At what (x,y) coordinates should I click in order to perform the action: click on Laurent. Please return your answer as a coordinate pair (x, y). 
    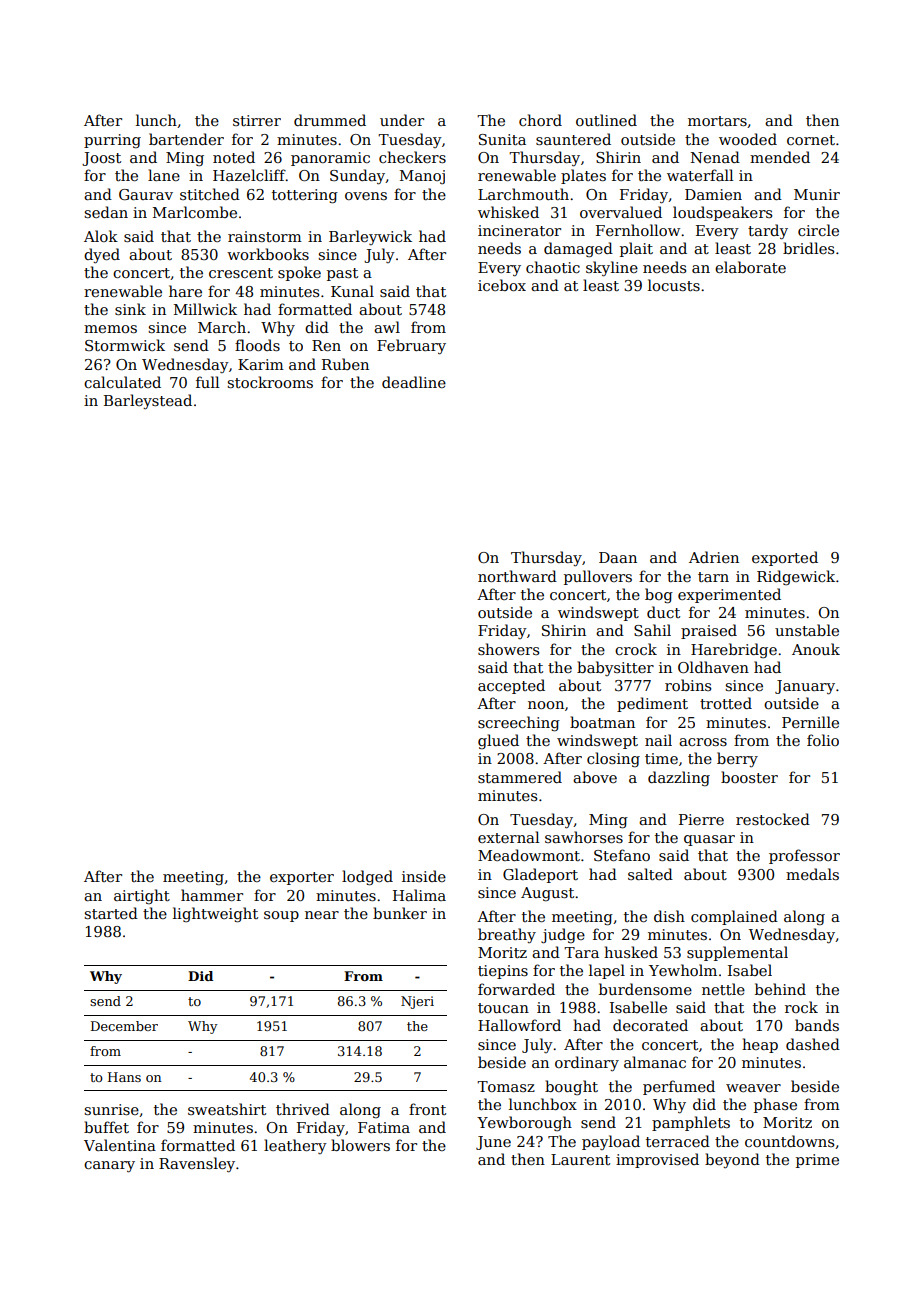
    Looking at the image, I should click on (580, 1159).
